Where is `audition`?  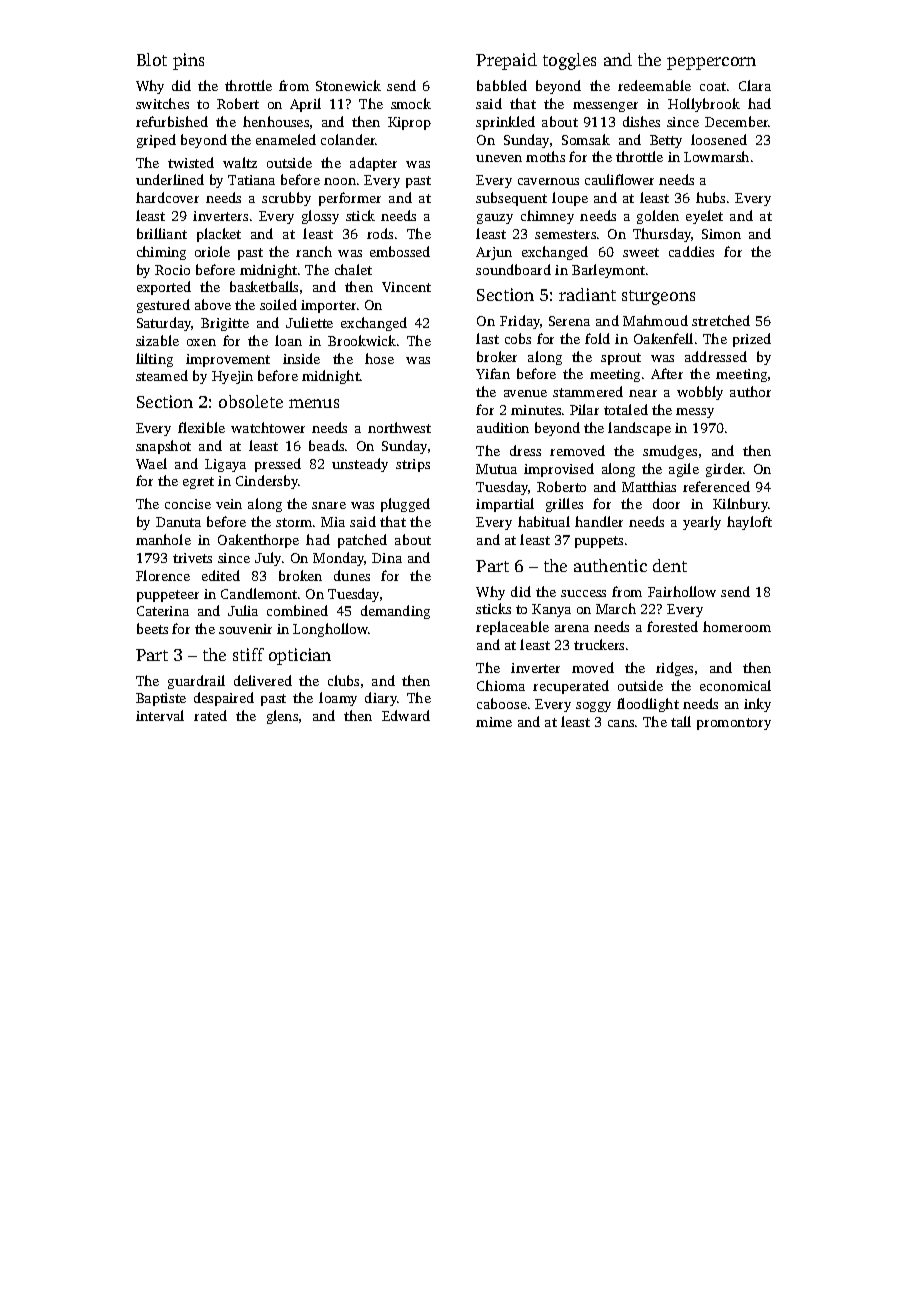
audition is located at coordinates (503, 427).
